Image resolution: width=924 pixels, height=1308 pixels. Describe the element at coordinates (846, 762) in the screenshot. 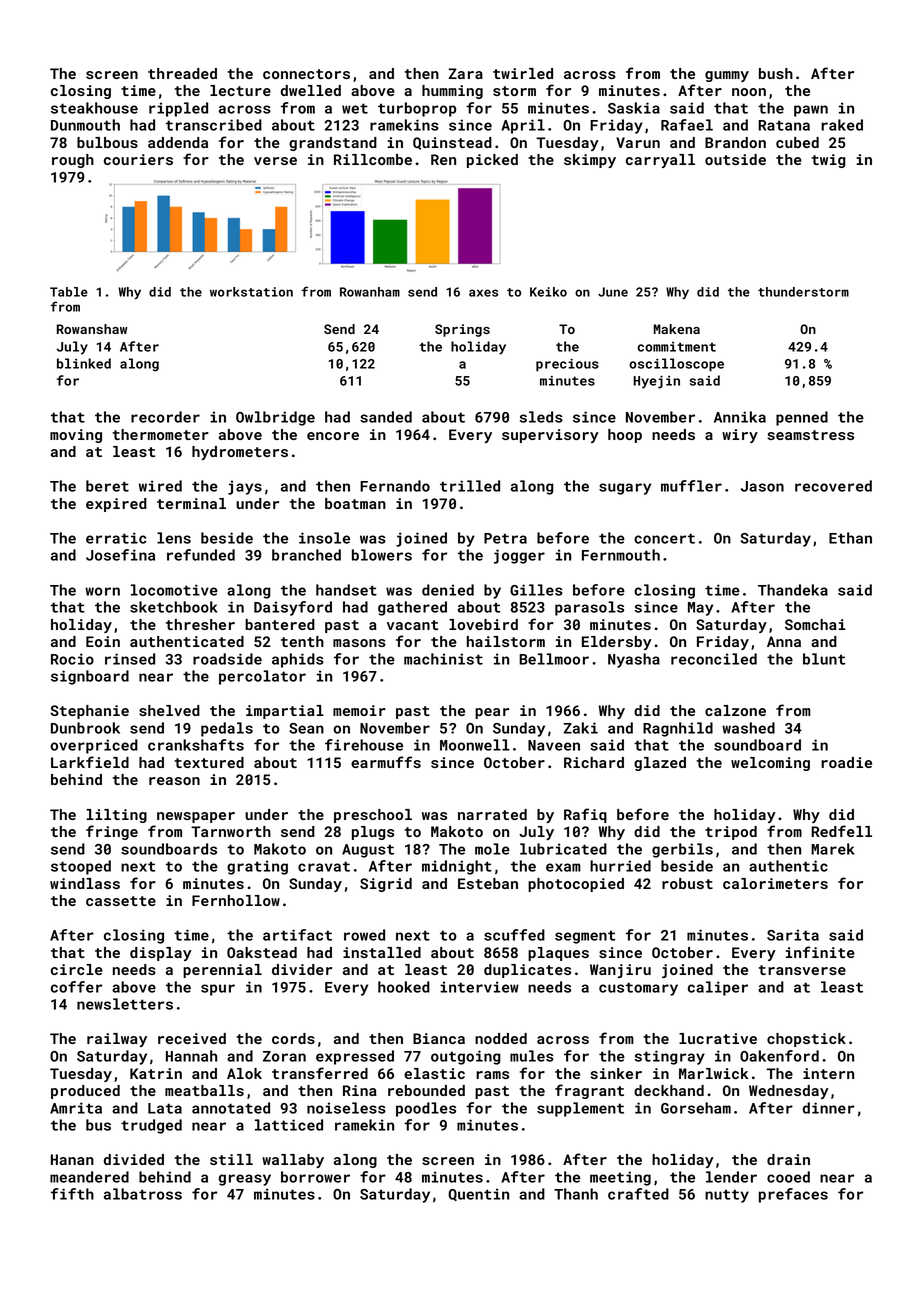

I see `roadie` at that location.
